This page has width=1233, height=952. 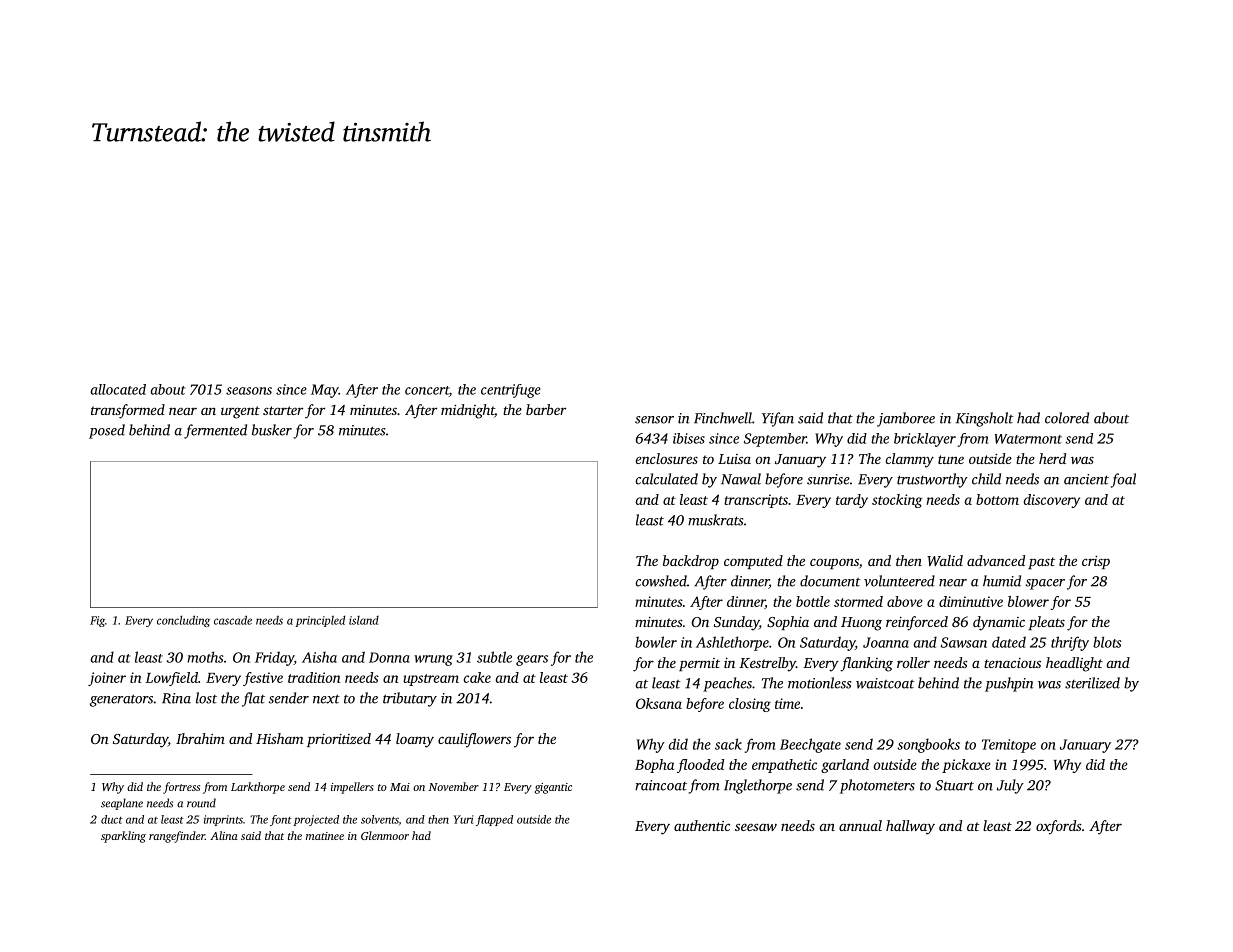 I want to click on jamboree, so click(x=906, y=419).
